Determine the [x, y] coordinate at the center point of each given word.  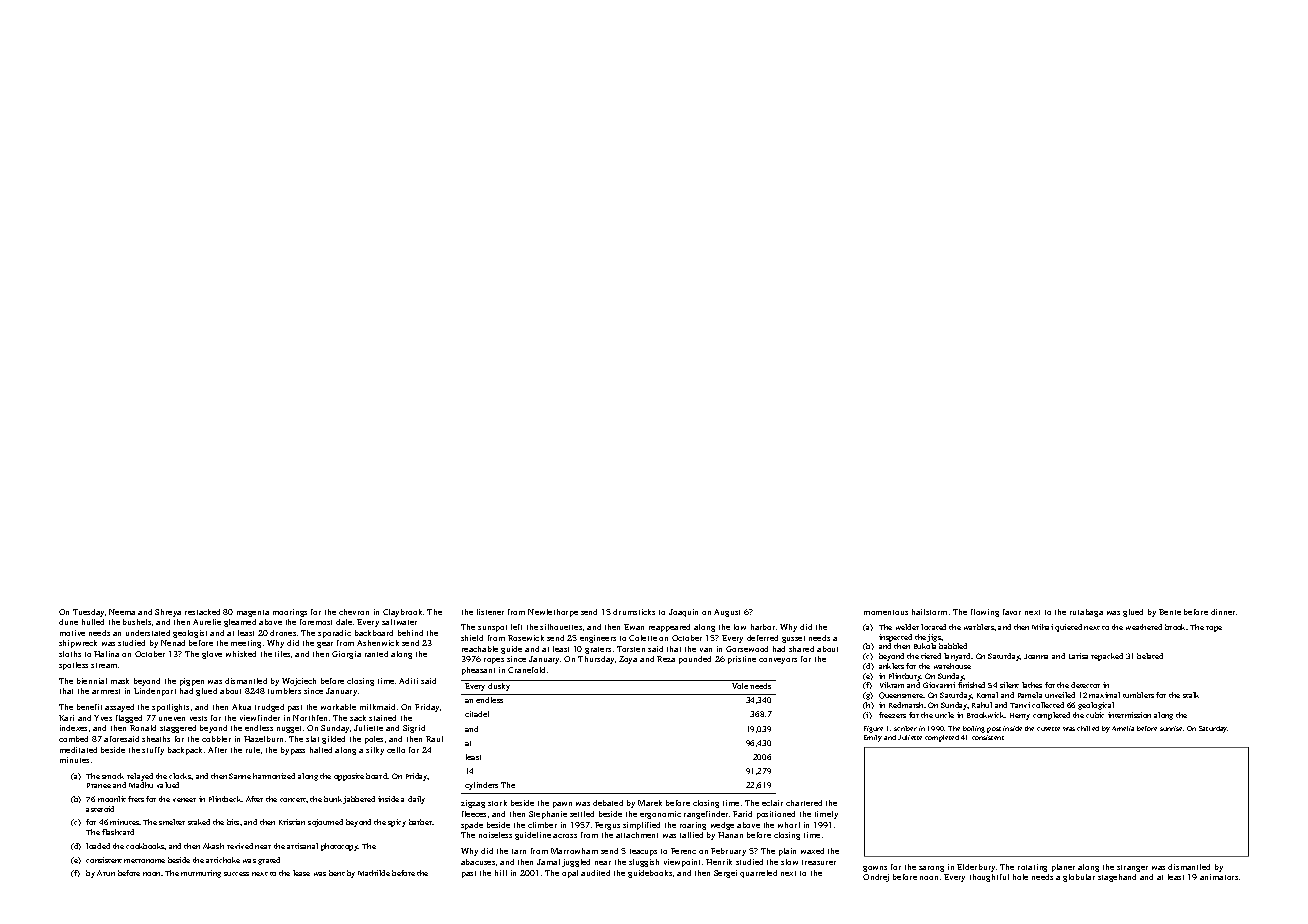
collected [1048, 705]
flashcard [118, 832]
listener [490, 612]
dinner [1223, 612]
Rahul [982, 705]
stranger [1132, 868]
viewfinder [260, 718]
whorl [789, 825]
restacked [202, 612]
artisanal [302, 846]
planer [1063, 868]
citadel [477, 714]
